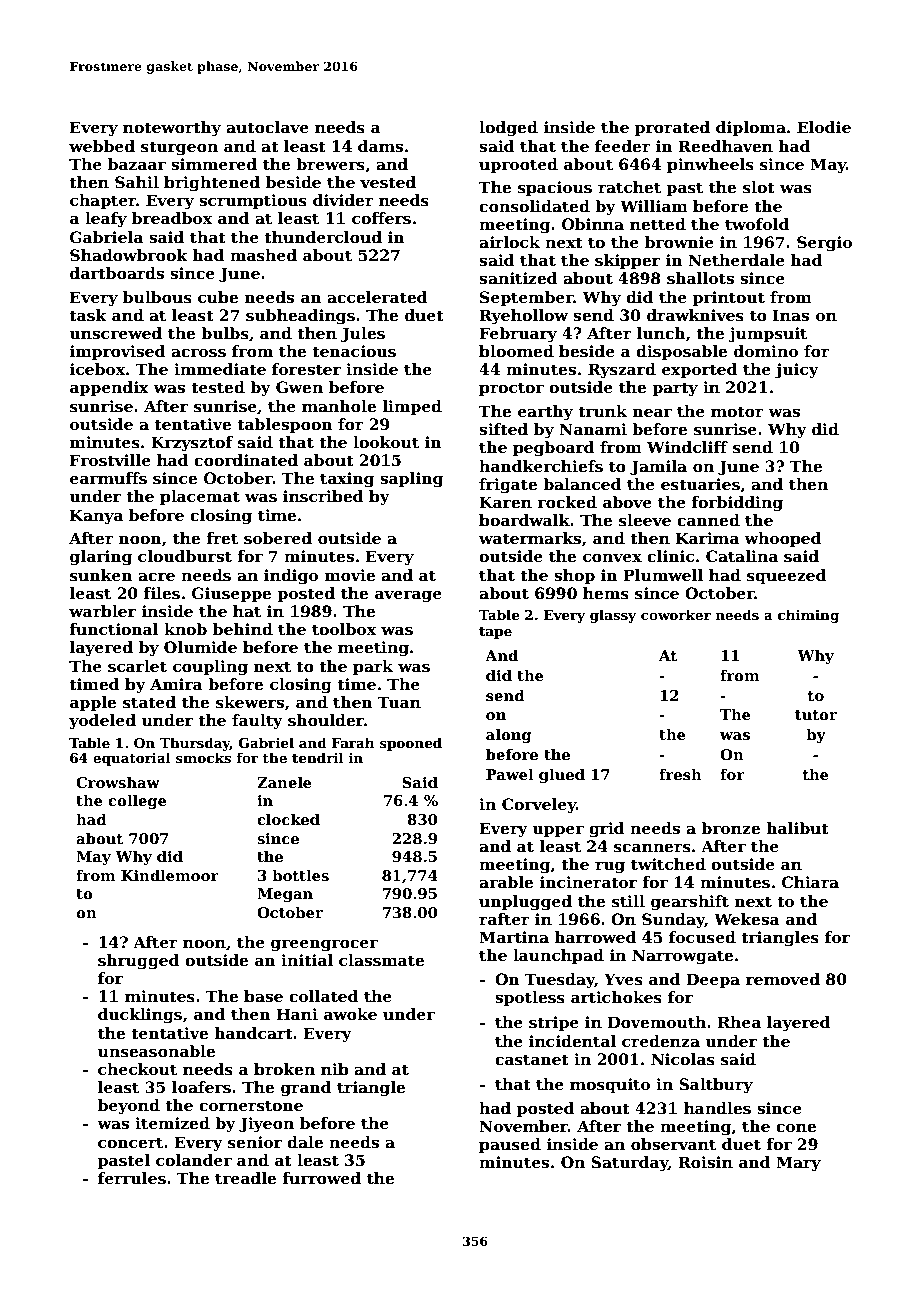  I want to click on noteworthy, so click(172, 129).
